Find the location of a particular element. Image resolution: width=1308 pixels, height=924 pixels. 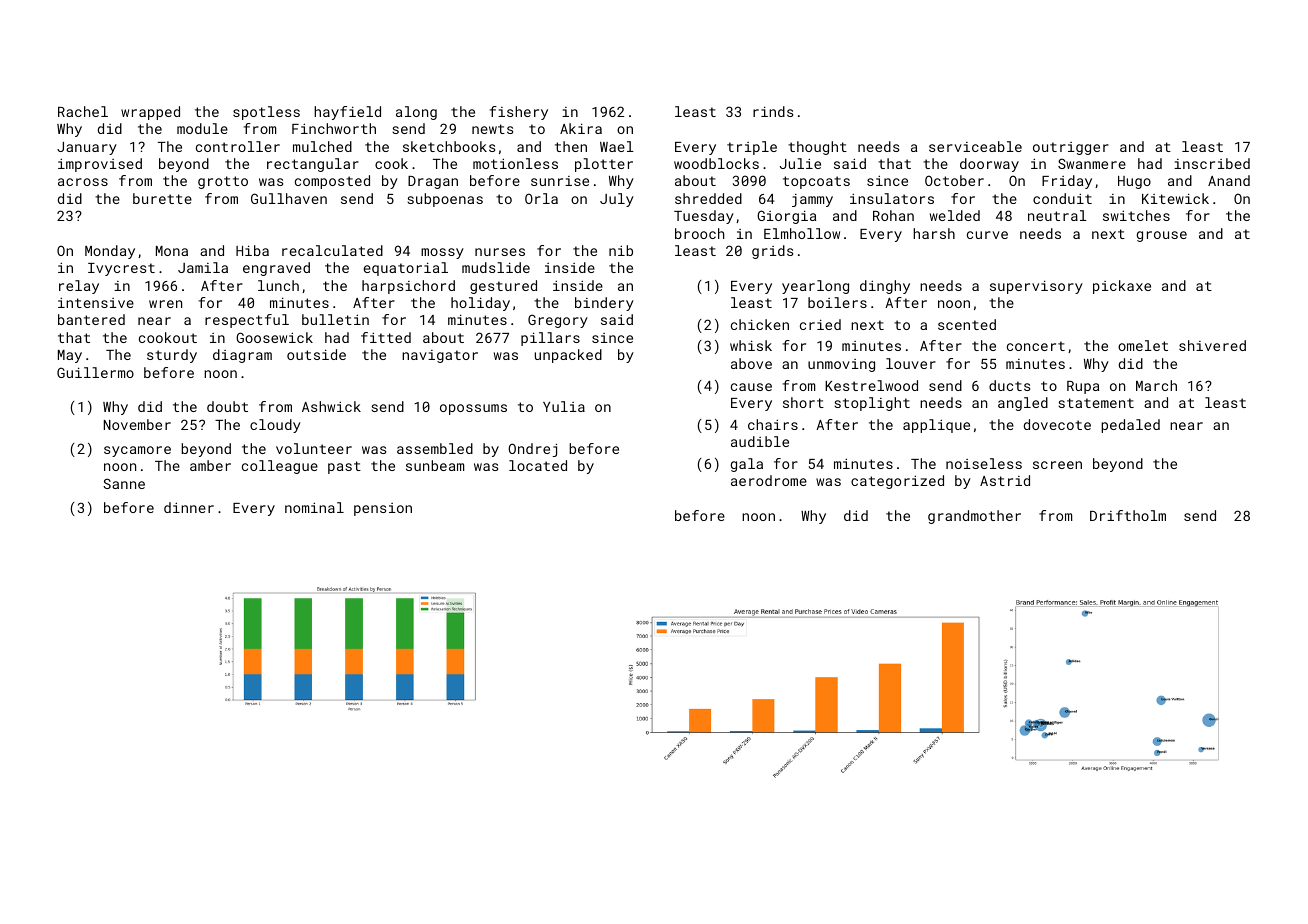

dinner is located at coordinates (189, 507).
